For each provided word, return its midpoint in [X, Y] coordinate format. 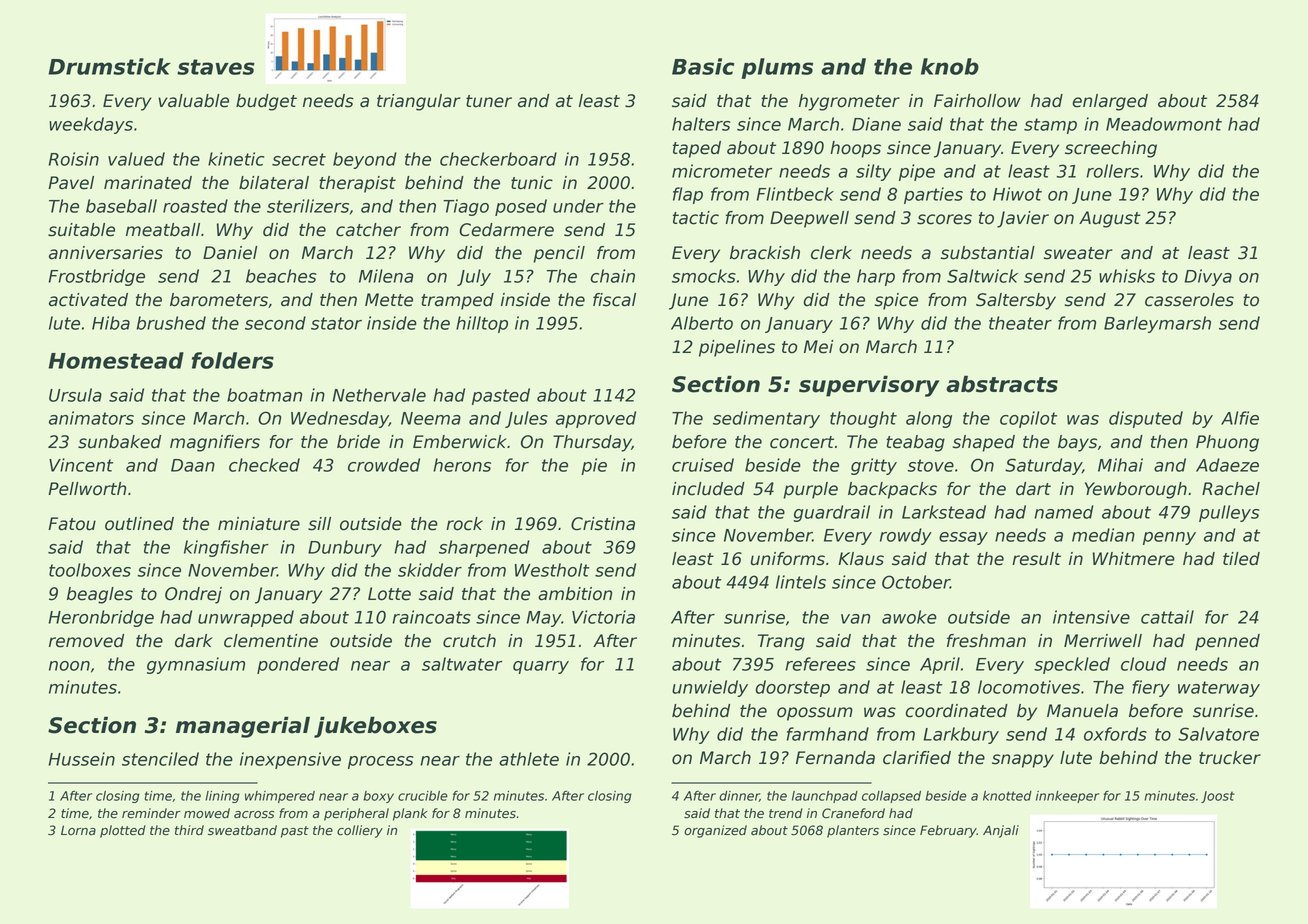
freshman [986, 641]
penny [1169, 538]
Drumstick [109, 66]
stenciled [160, 759]
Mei [819, 347]
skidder [430, 570]
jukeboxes [375, 727]
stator [336, 323]
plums [777, 68]
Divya [1208, 277]
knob [950, 66]
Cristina [603, 524]
